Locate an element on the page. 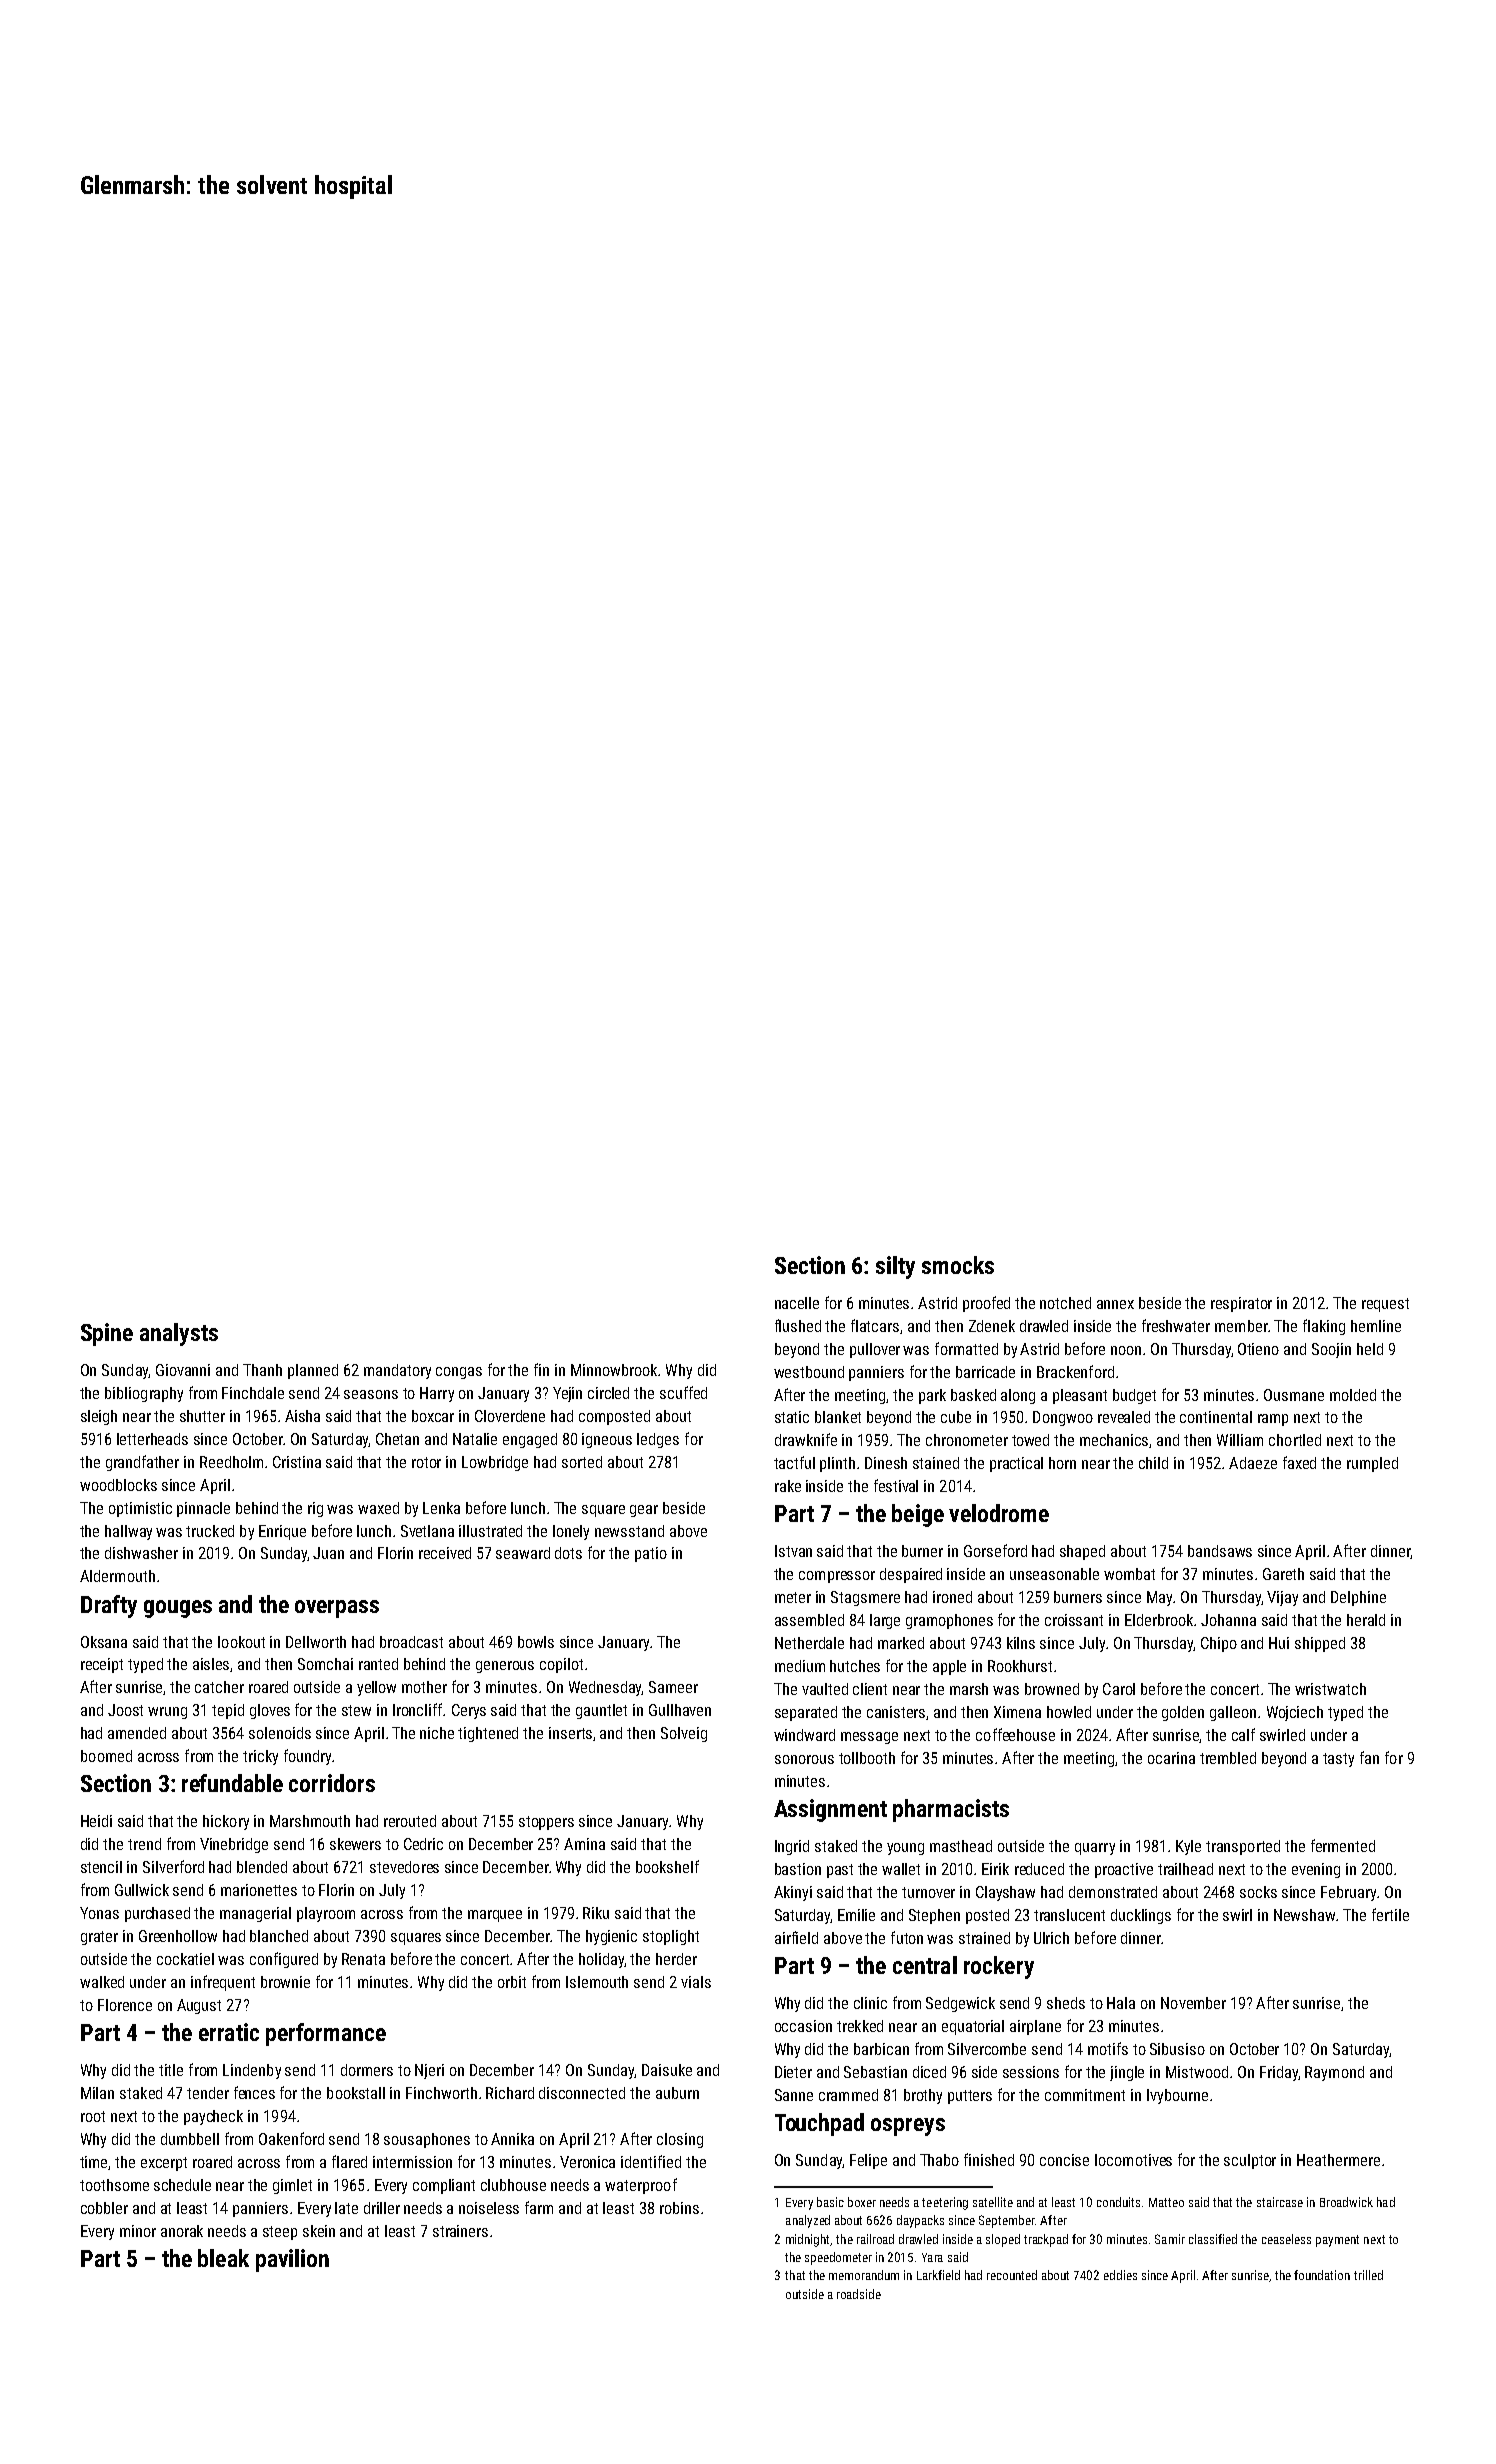 The image size is (1496, 2464). hickory is located at coordinates (226, 1822).
